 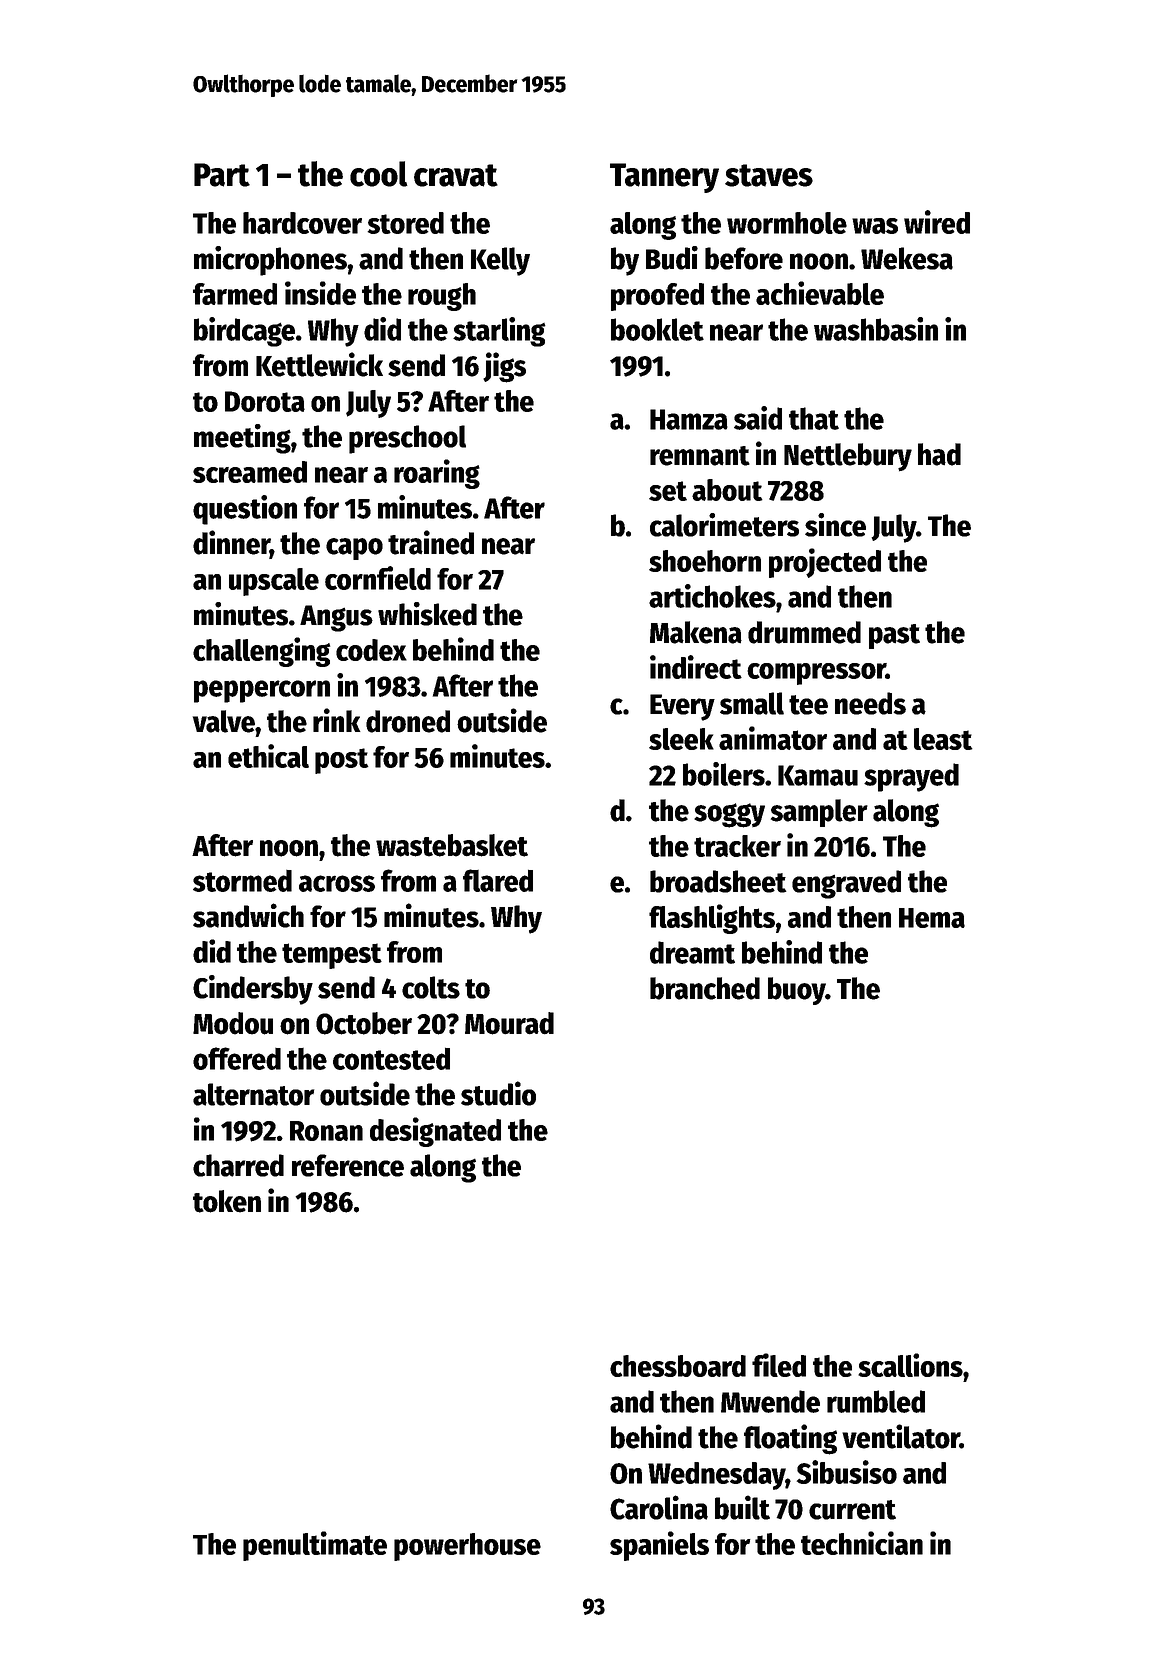 I want to click on Wekesa, so click(x=907, y=258).
